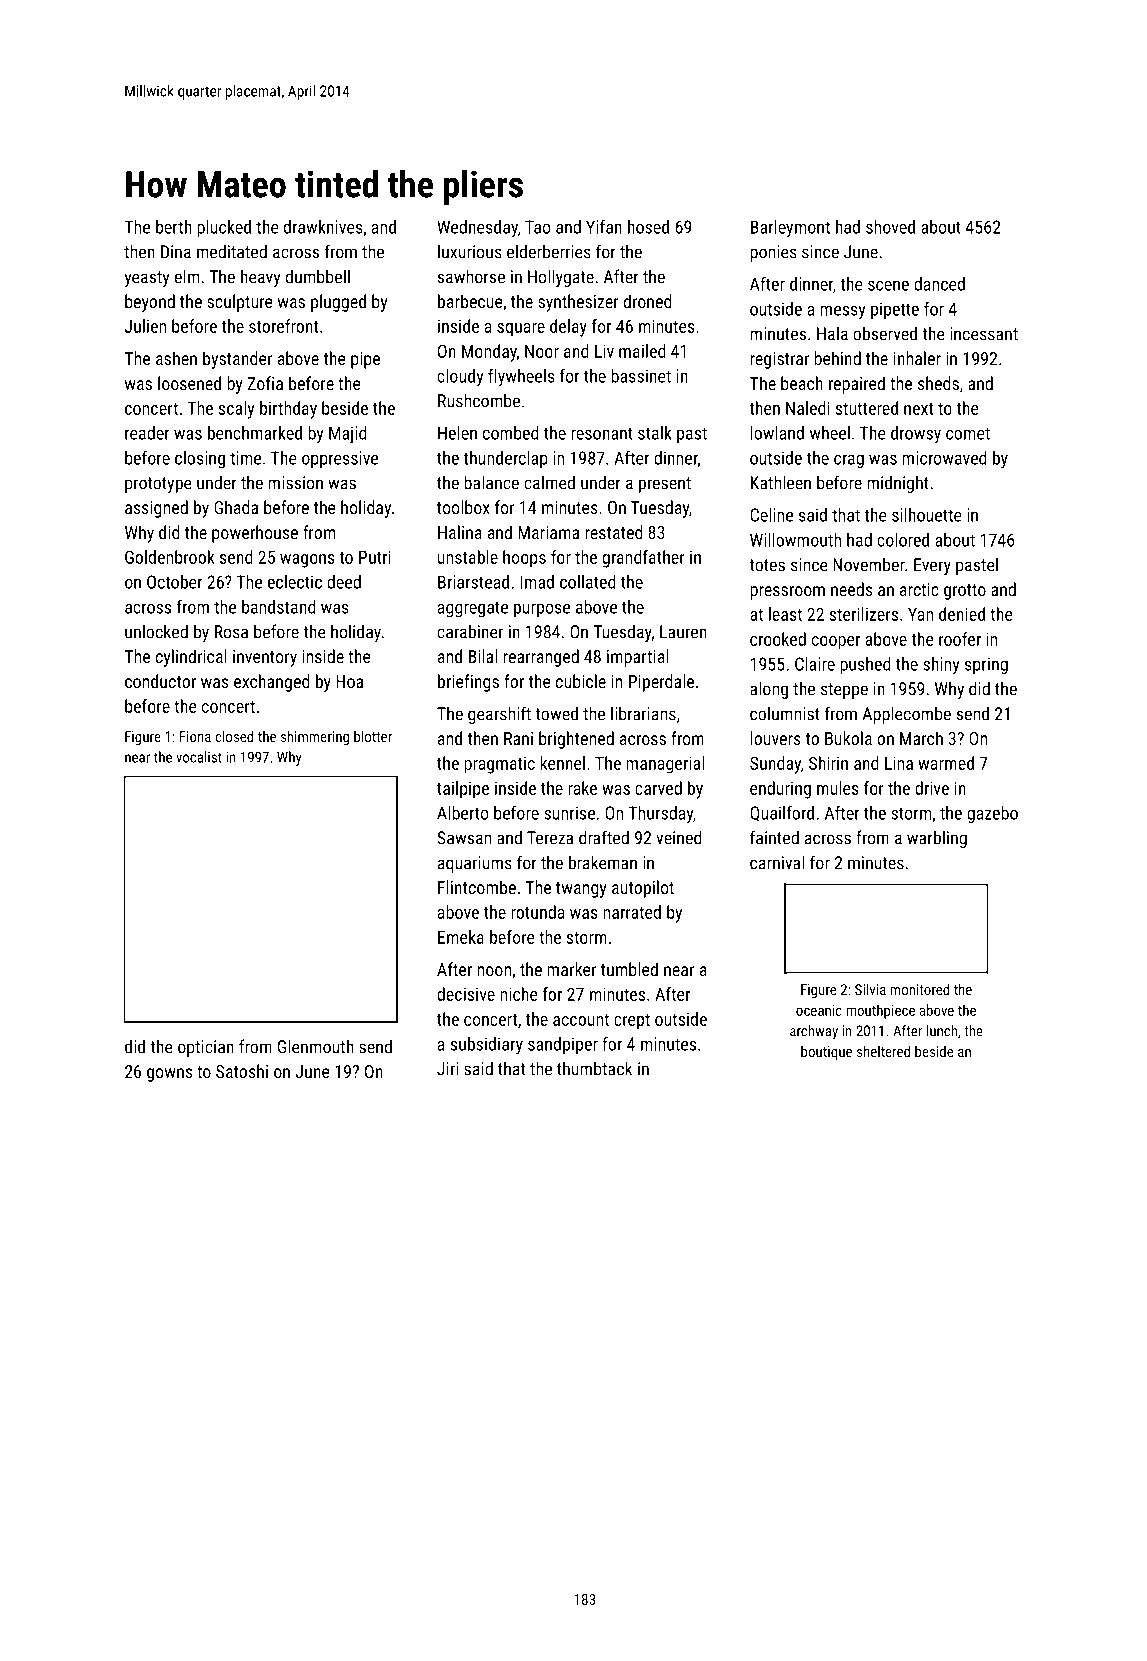 The height and width of the screenshot is (1661, 1147). What do you see at coordinates (206, 1048) in the screenshot?
I see `optician` at bounding box center [206, 1048].
